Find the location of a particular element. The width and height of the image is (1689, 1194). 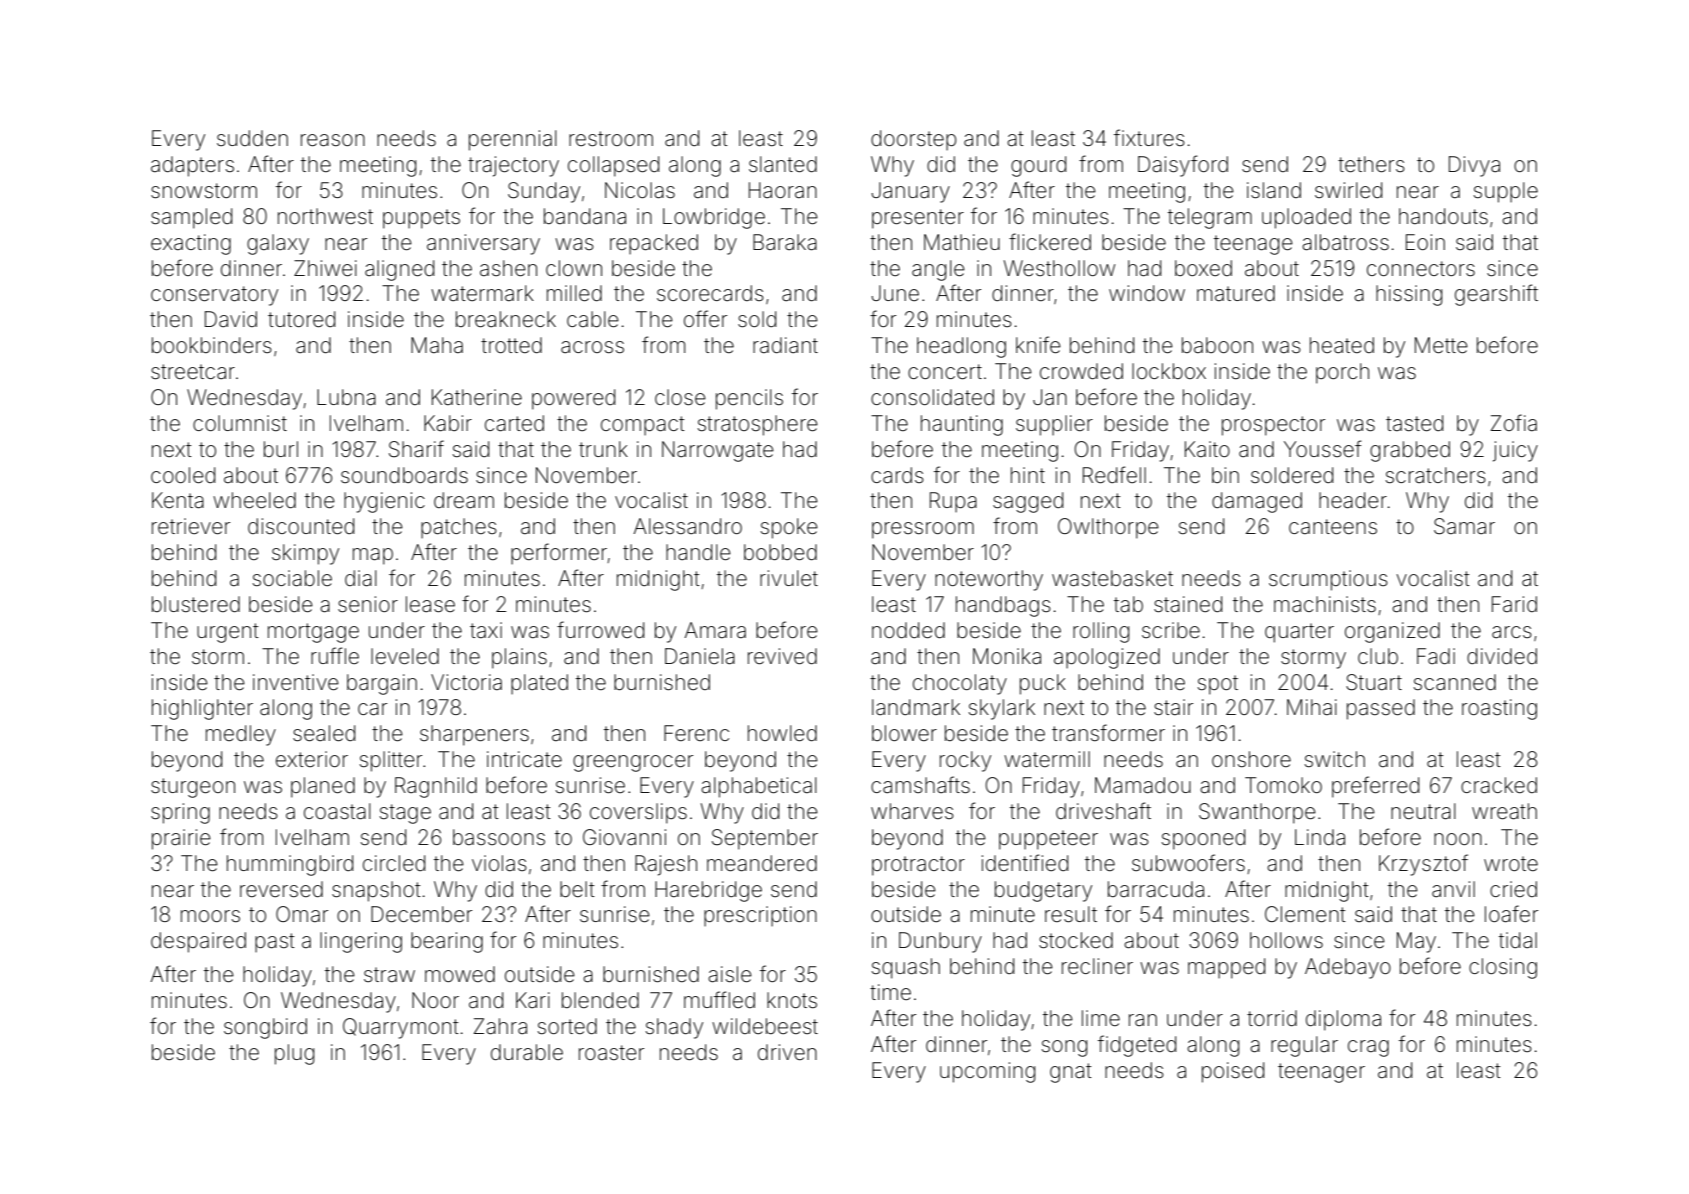

Ferenc is located at coordinates (696, 733).
